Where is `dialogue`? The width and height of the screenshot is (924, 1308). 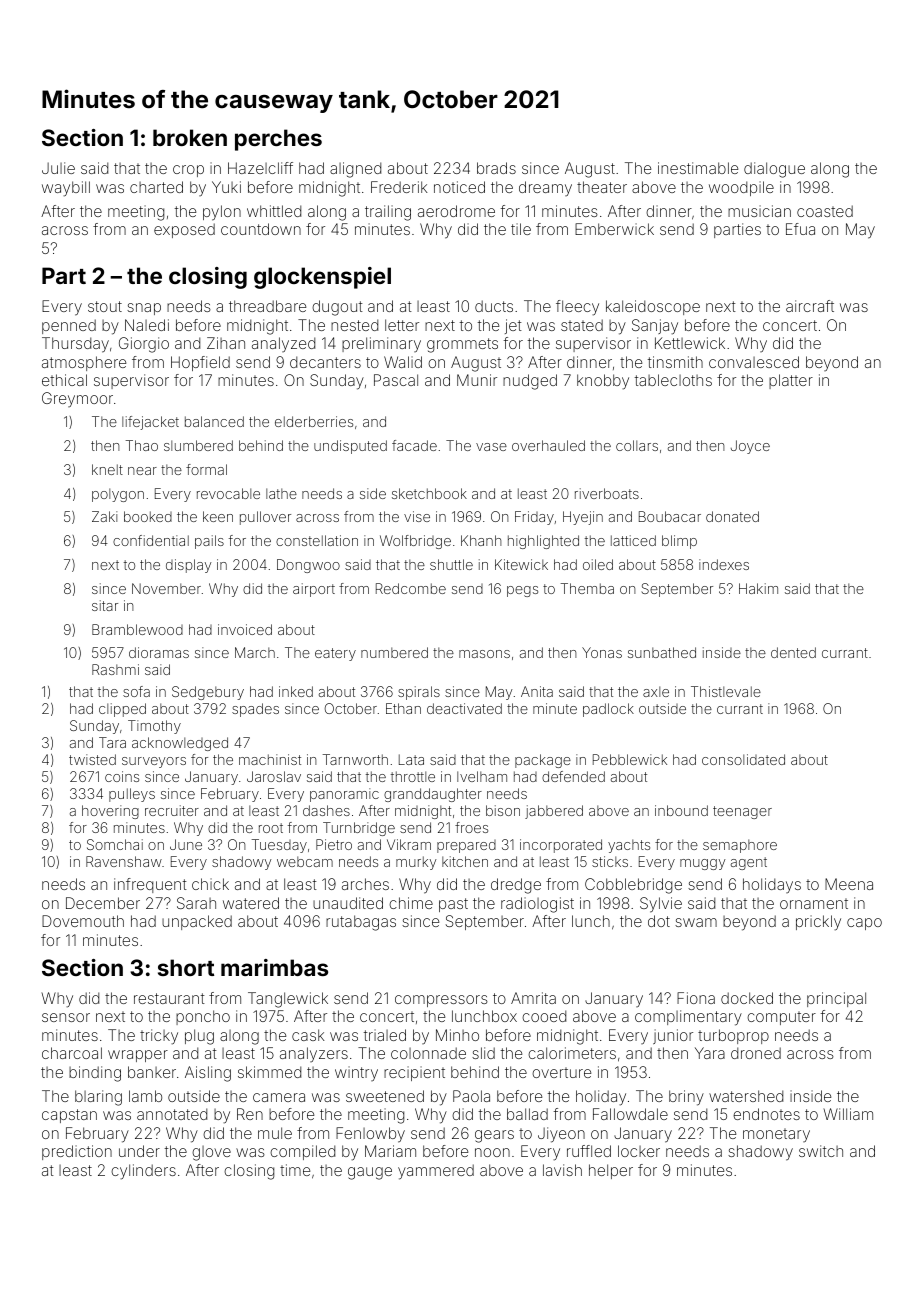
dialogue is located at coordinates (774, 170).
